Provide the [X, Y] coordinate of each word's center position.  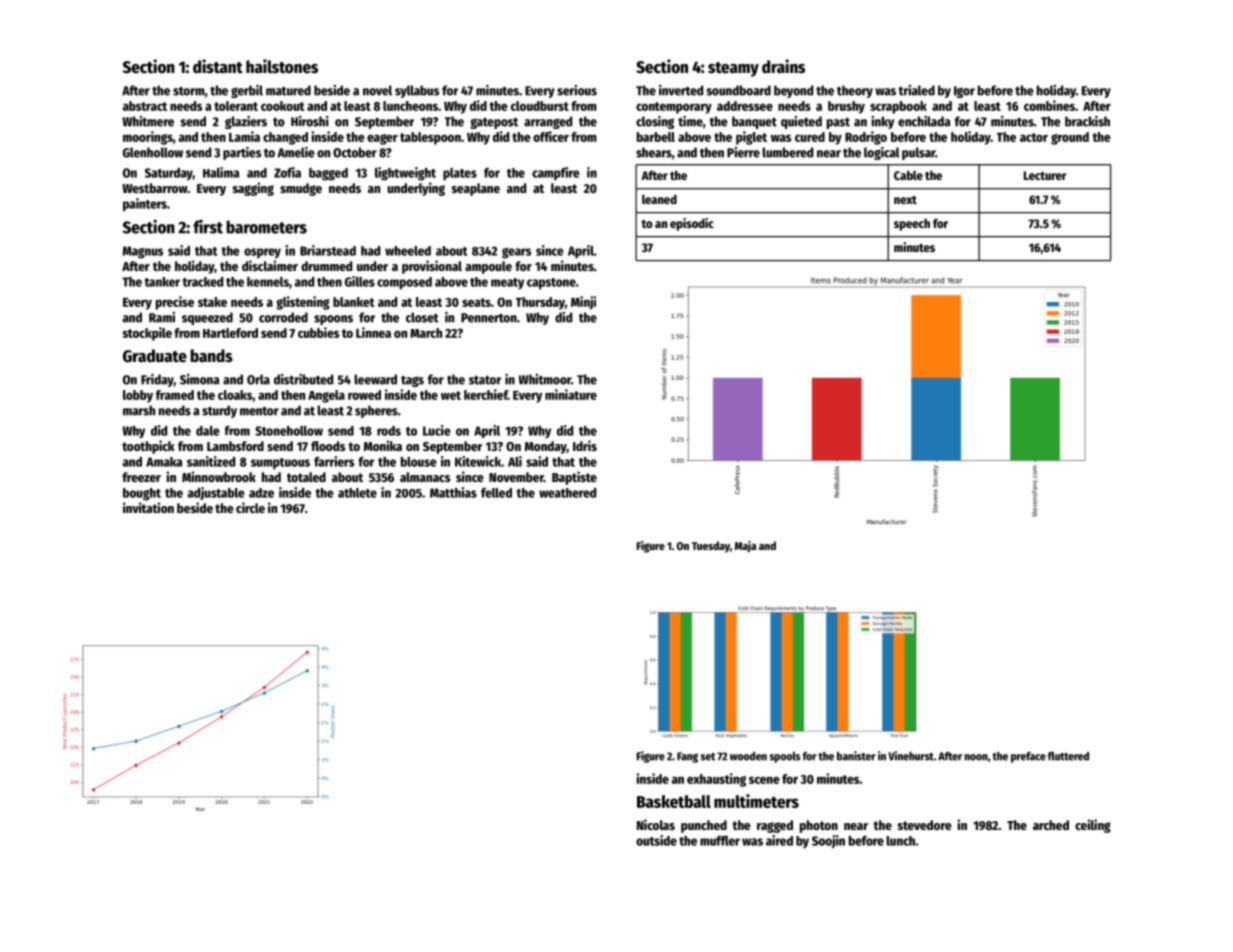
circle [250, 507]
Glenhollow [153, 152]
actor [1034, 137]
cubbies [318, 332]
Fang [687, 757]
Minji [583, 303]
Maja [745, 547]
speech [912, 225]
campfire [556, 174]
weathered [567, 493]
